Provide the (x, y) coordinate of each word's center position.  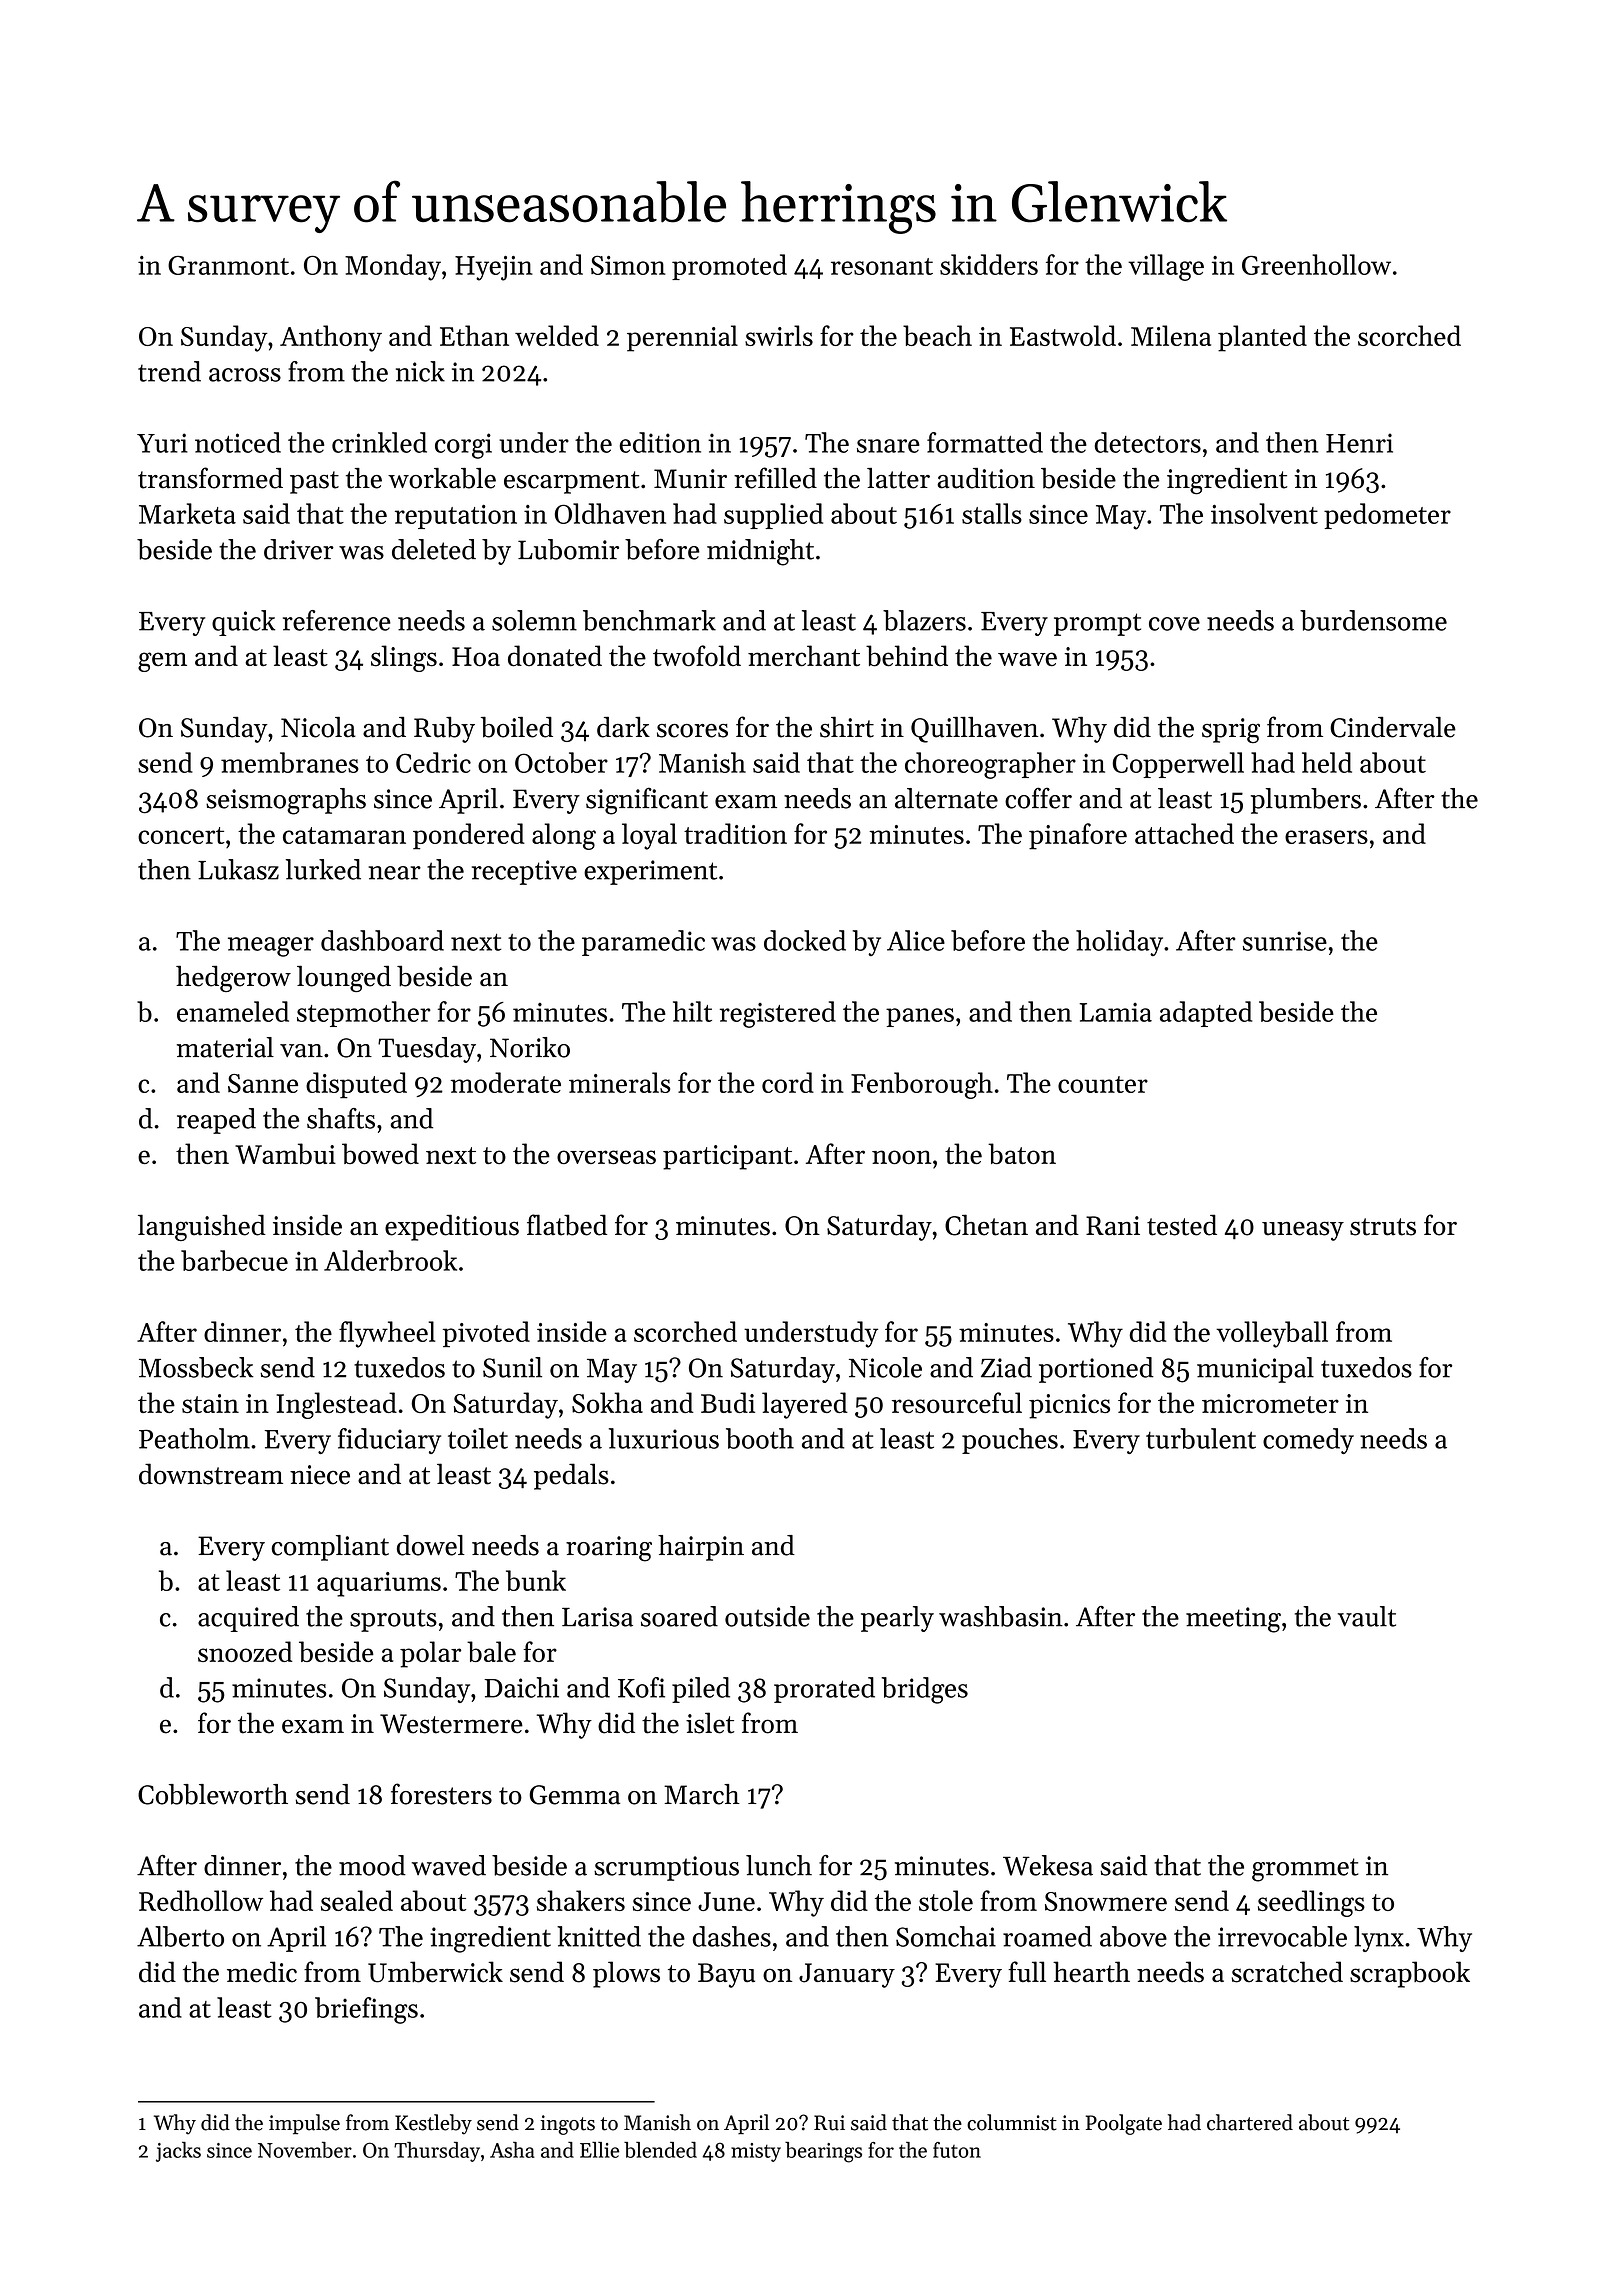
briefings (366, 2010)
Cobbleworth (213, 1794)
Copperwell (1178, 765)
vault (1367, 1616)
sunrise (1285, 941)
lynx (1379, 1939)
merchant (804, 656)
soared (679, 1616)
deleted (434, 549)
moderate (506, 1082)
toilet (478, 1438)
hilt (692, 1011)
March (702, 1794)
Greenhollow (1316, 264)
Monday (393, 267)
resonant (882, 266)
